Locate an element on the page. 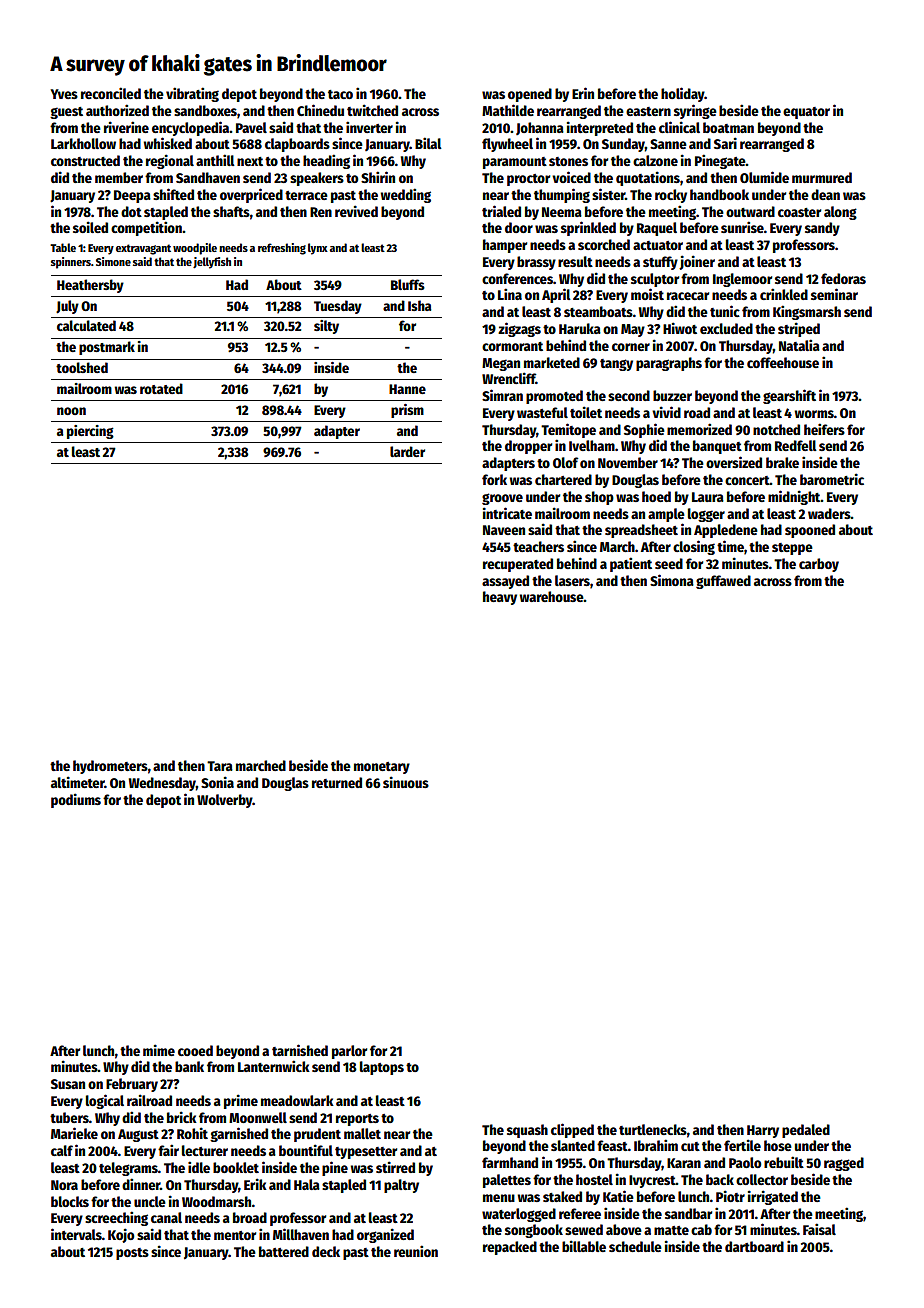  guffawed is located at coordinates (723, 582).
